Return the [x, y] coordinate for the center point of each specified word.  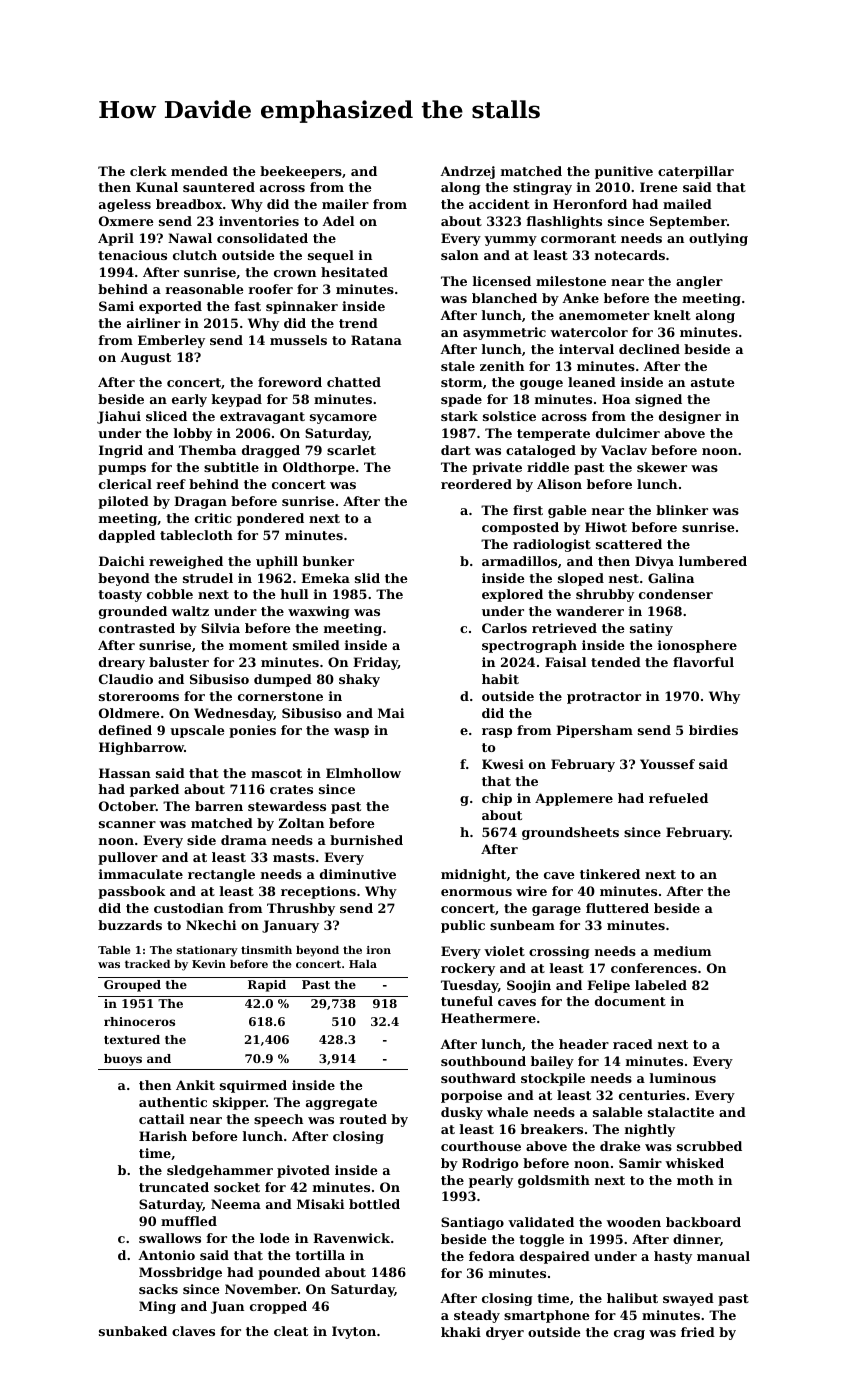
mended [199, 171]
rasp [497, 733]
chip [497, 799]
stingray [542, 188]
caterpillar [696, 172]
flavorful [703, 662]
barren [219, 806]
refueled [678, 798]
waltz [190, 611]
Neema [236, 1204]
